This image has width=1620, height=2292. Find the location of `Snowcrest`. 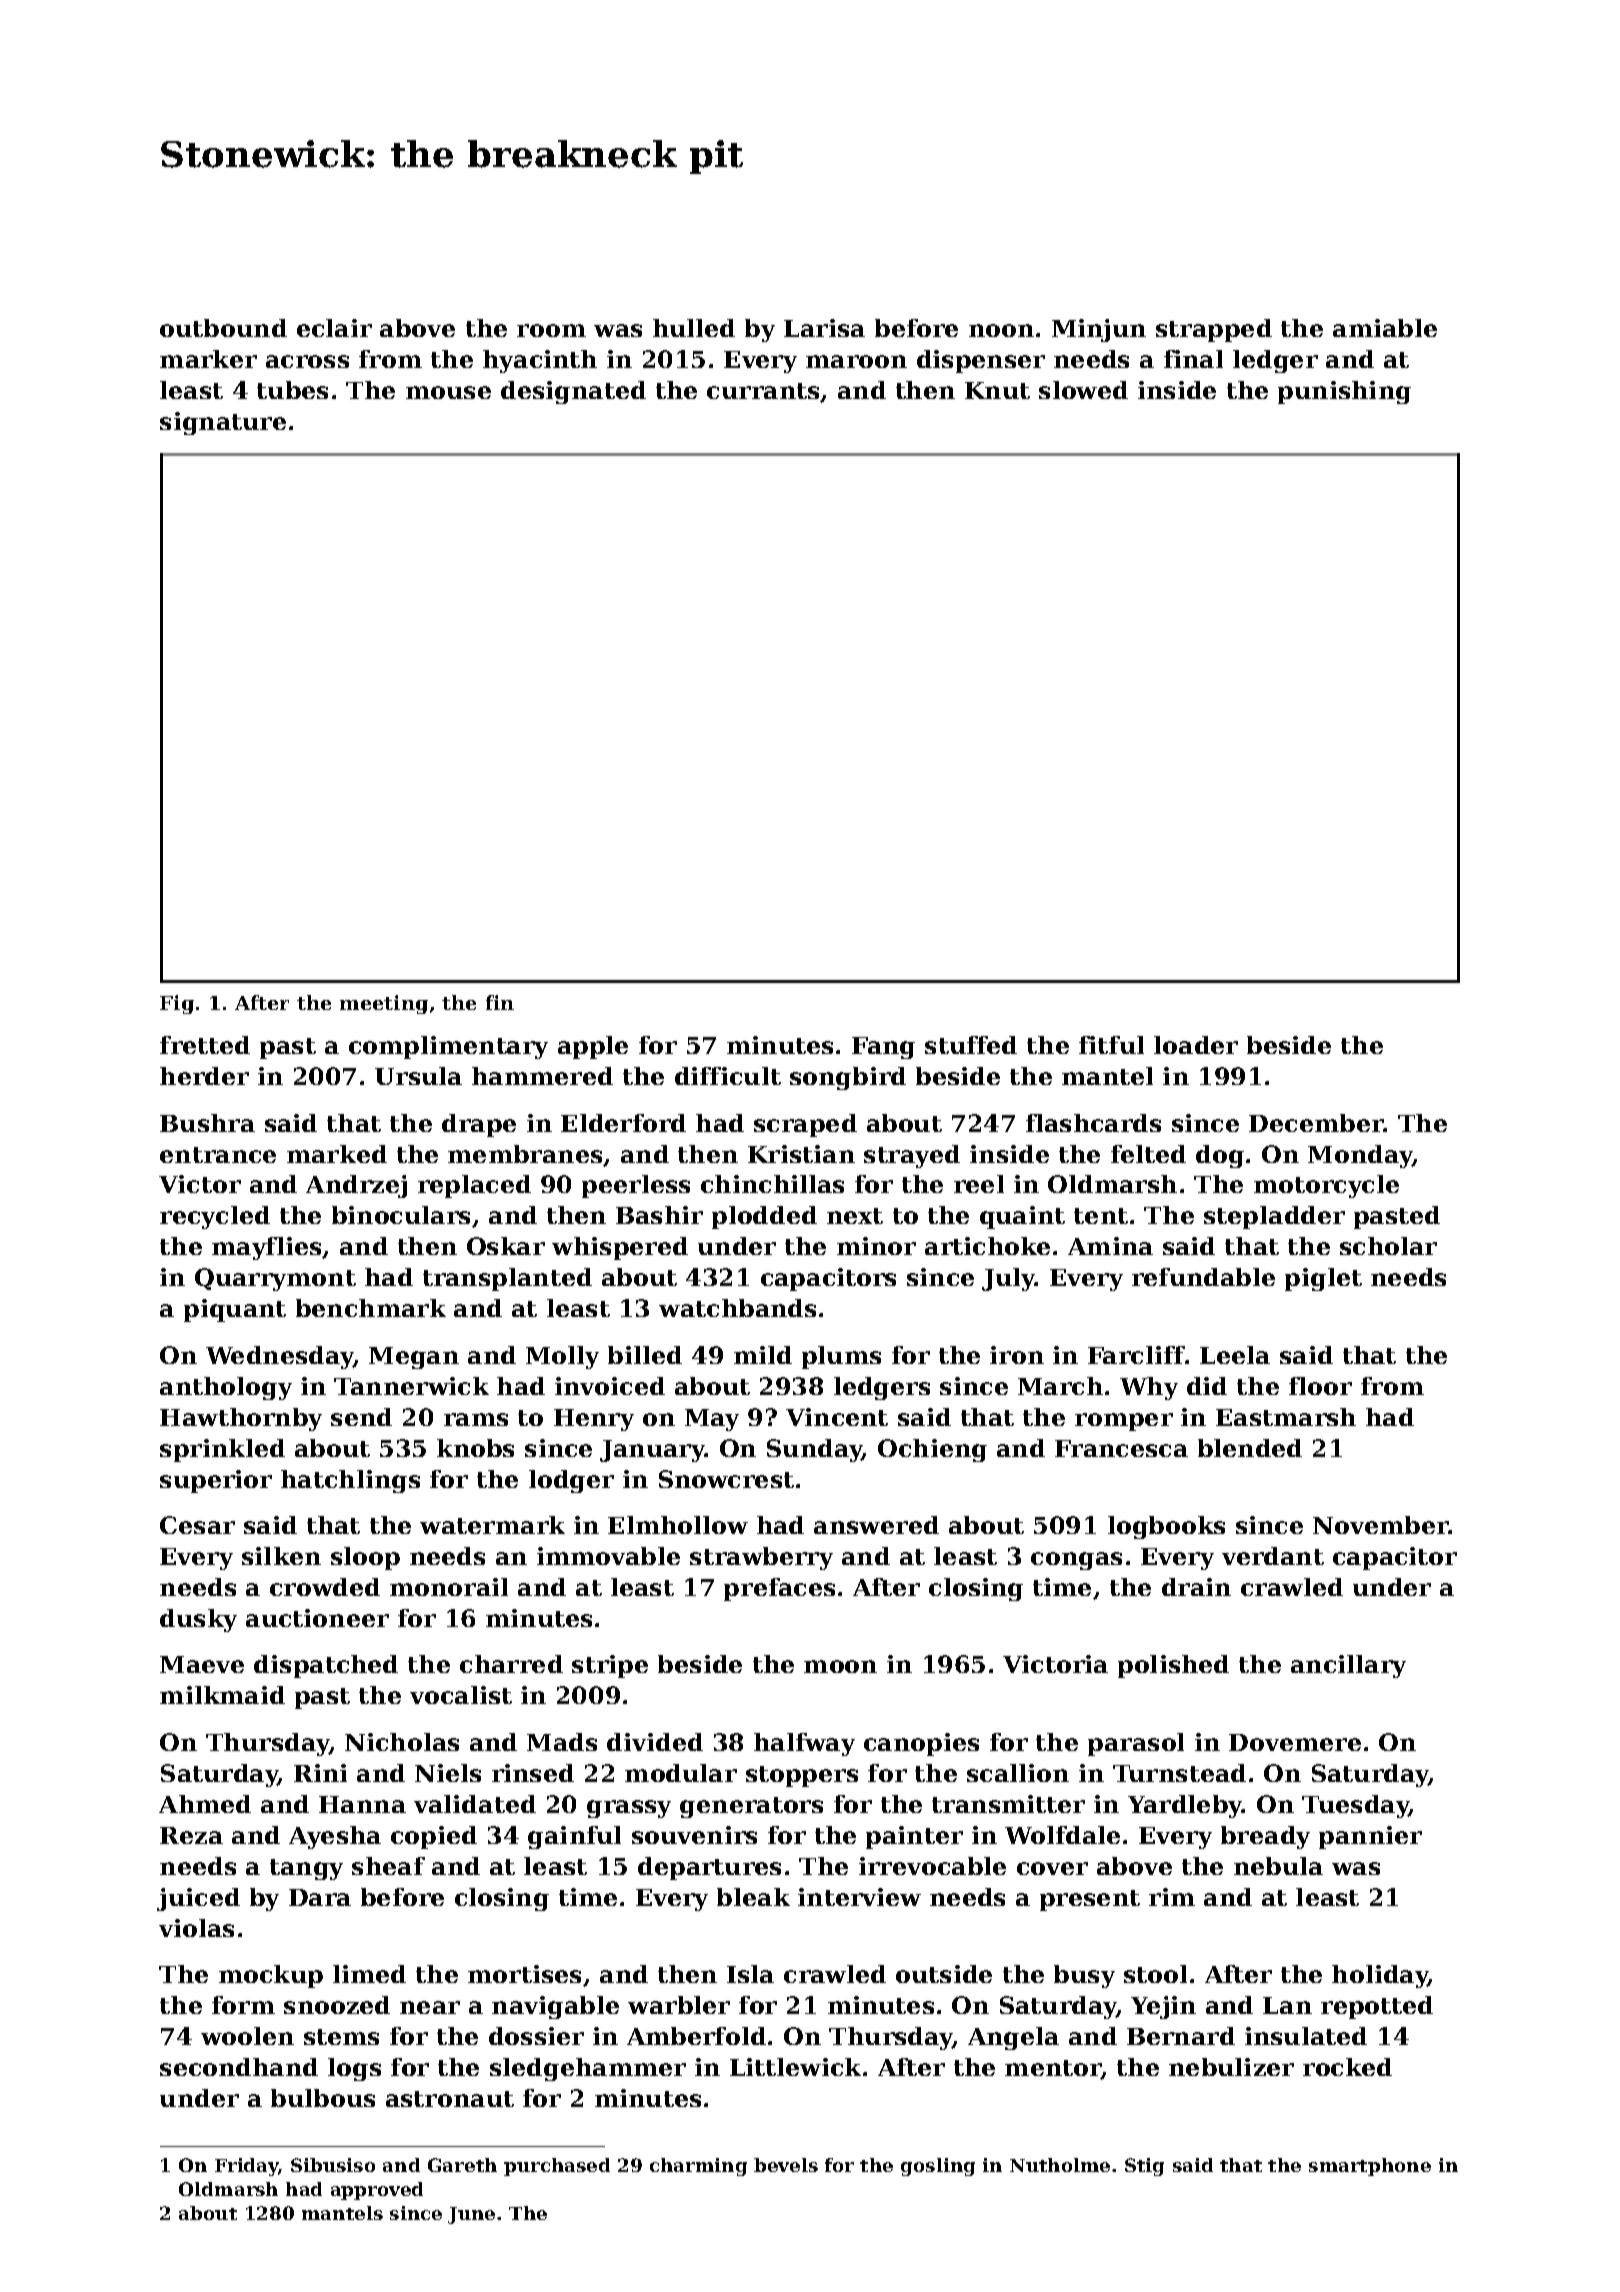

Snowcrest is located at coordinates (726, 1479).
